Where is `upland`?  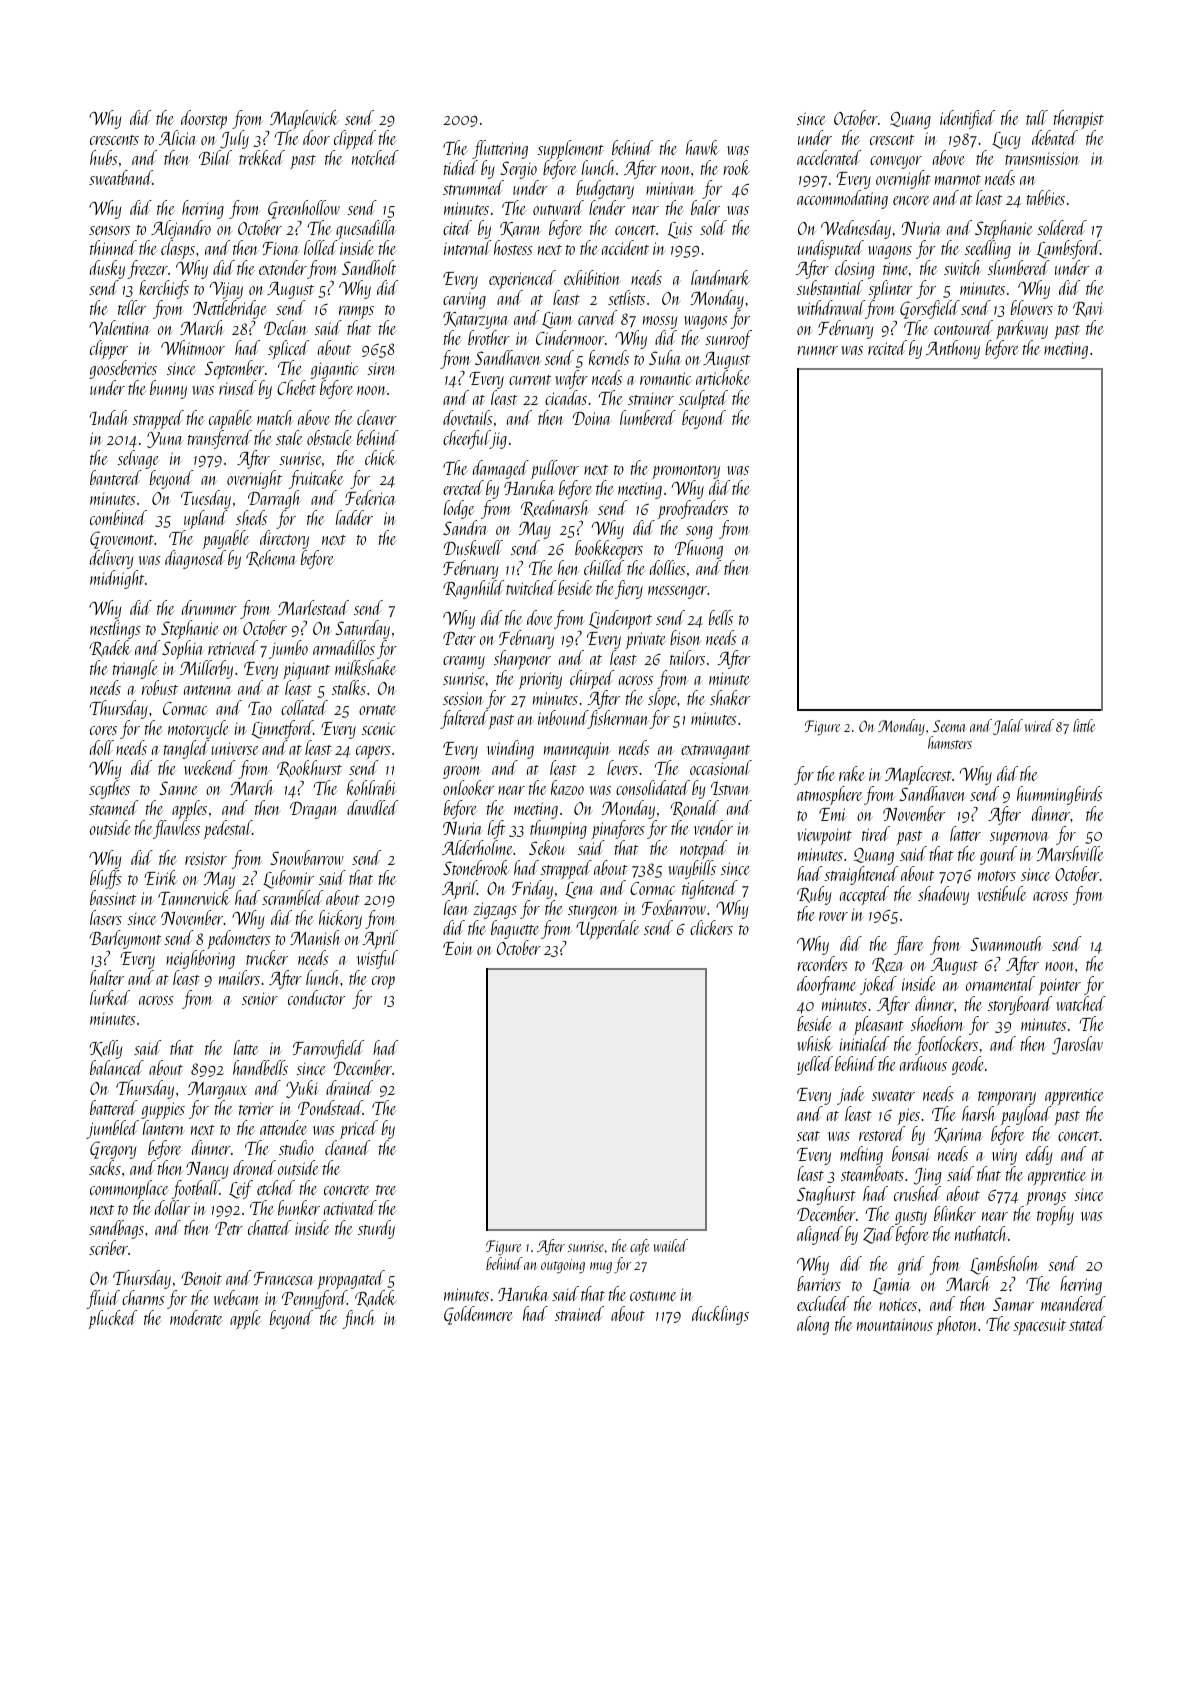
upland is located at coordinates (206, 519).
